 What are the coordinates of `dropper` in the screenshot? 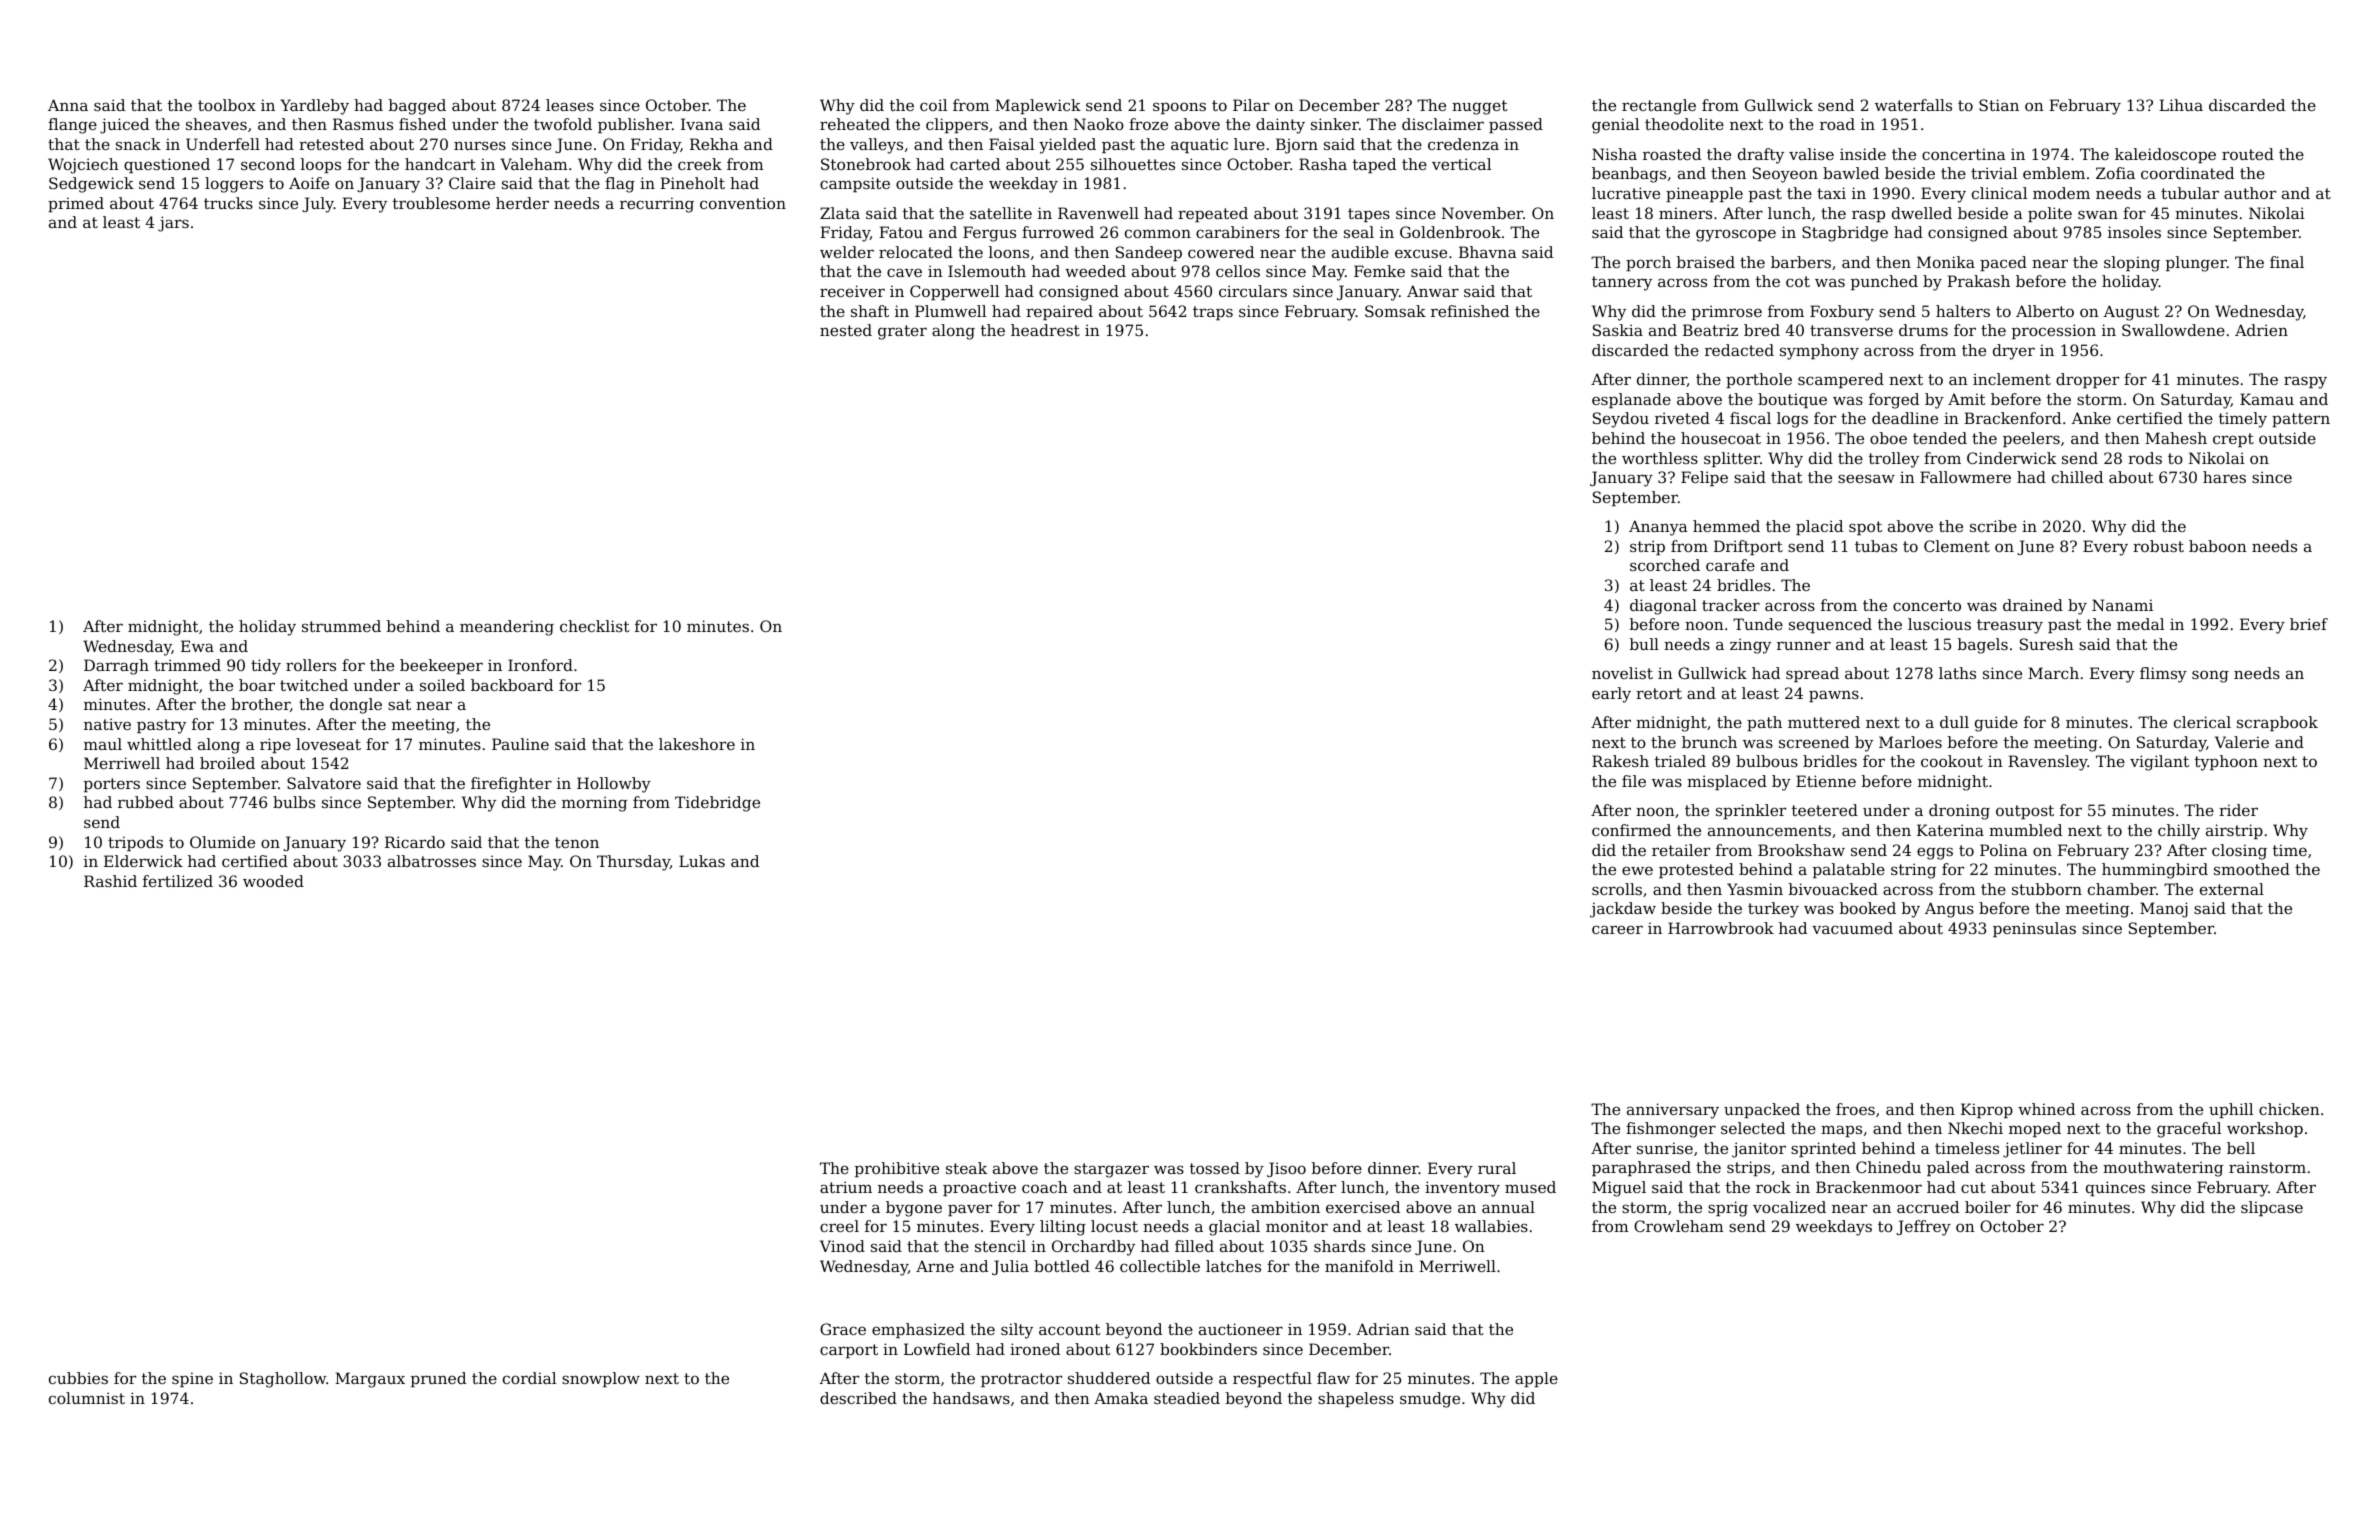 It's located at (2087, 380).
